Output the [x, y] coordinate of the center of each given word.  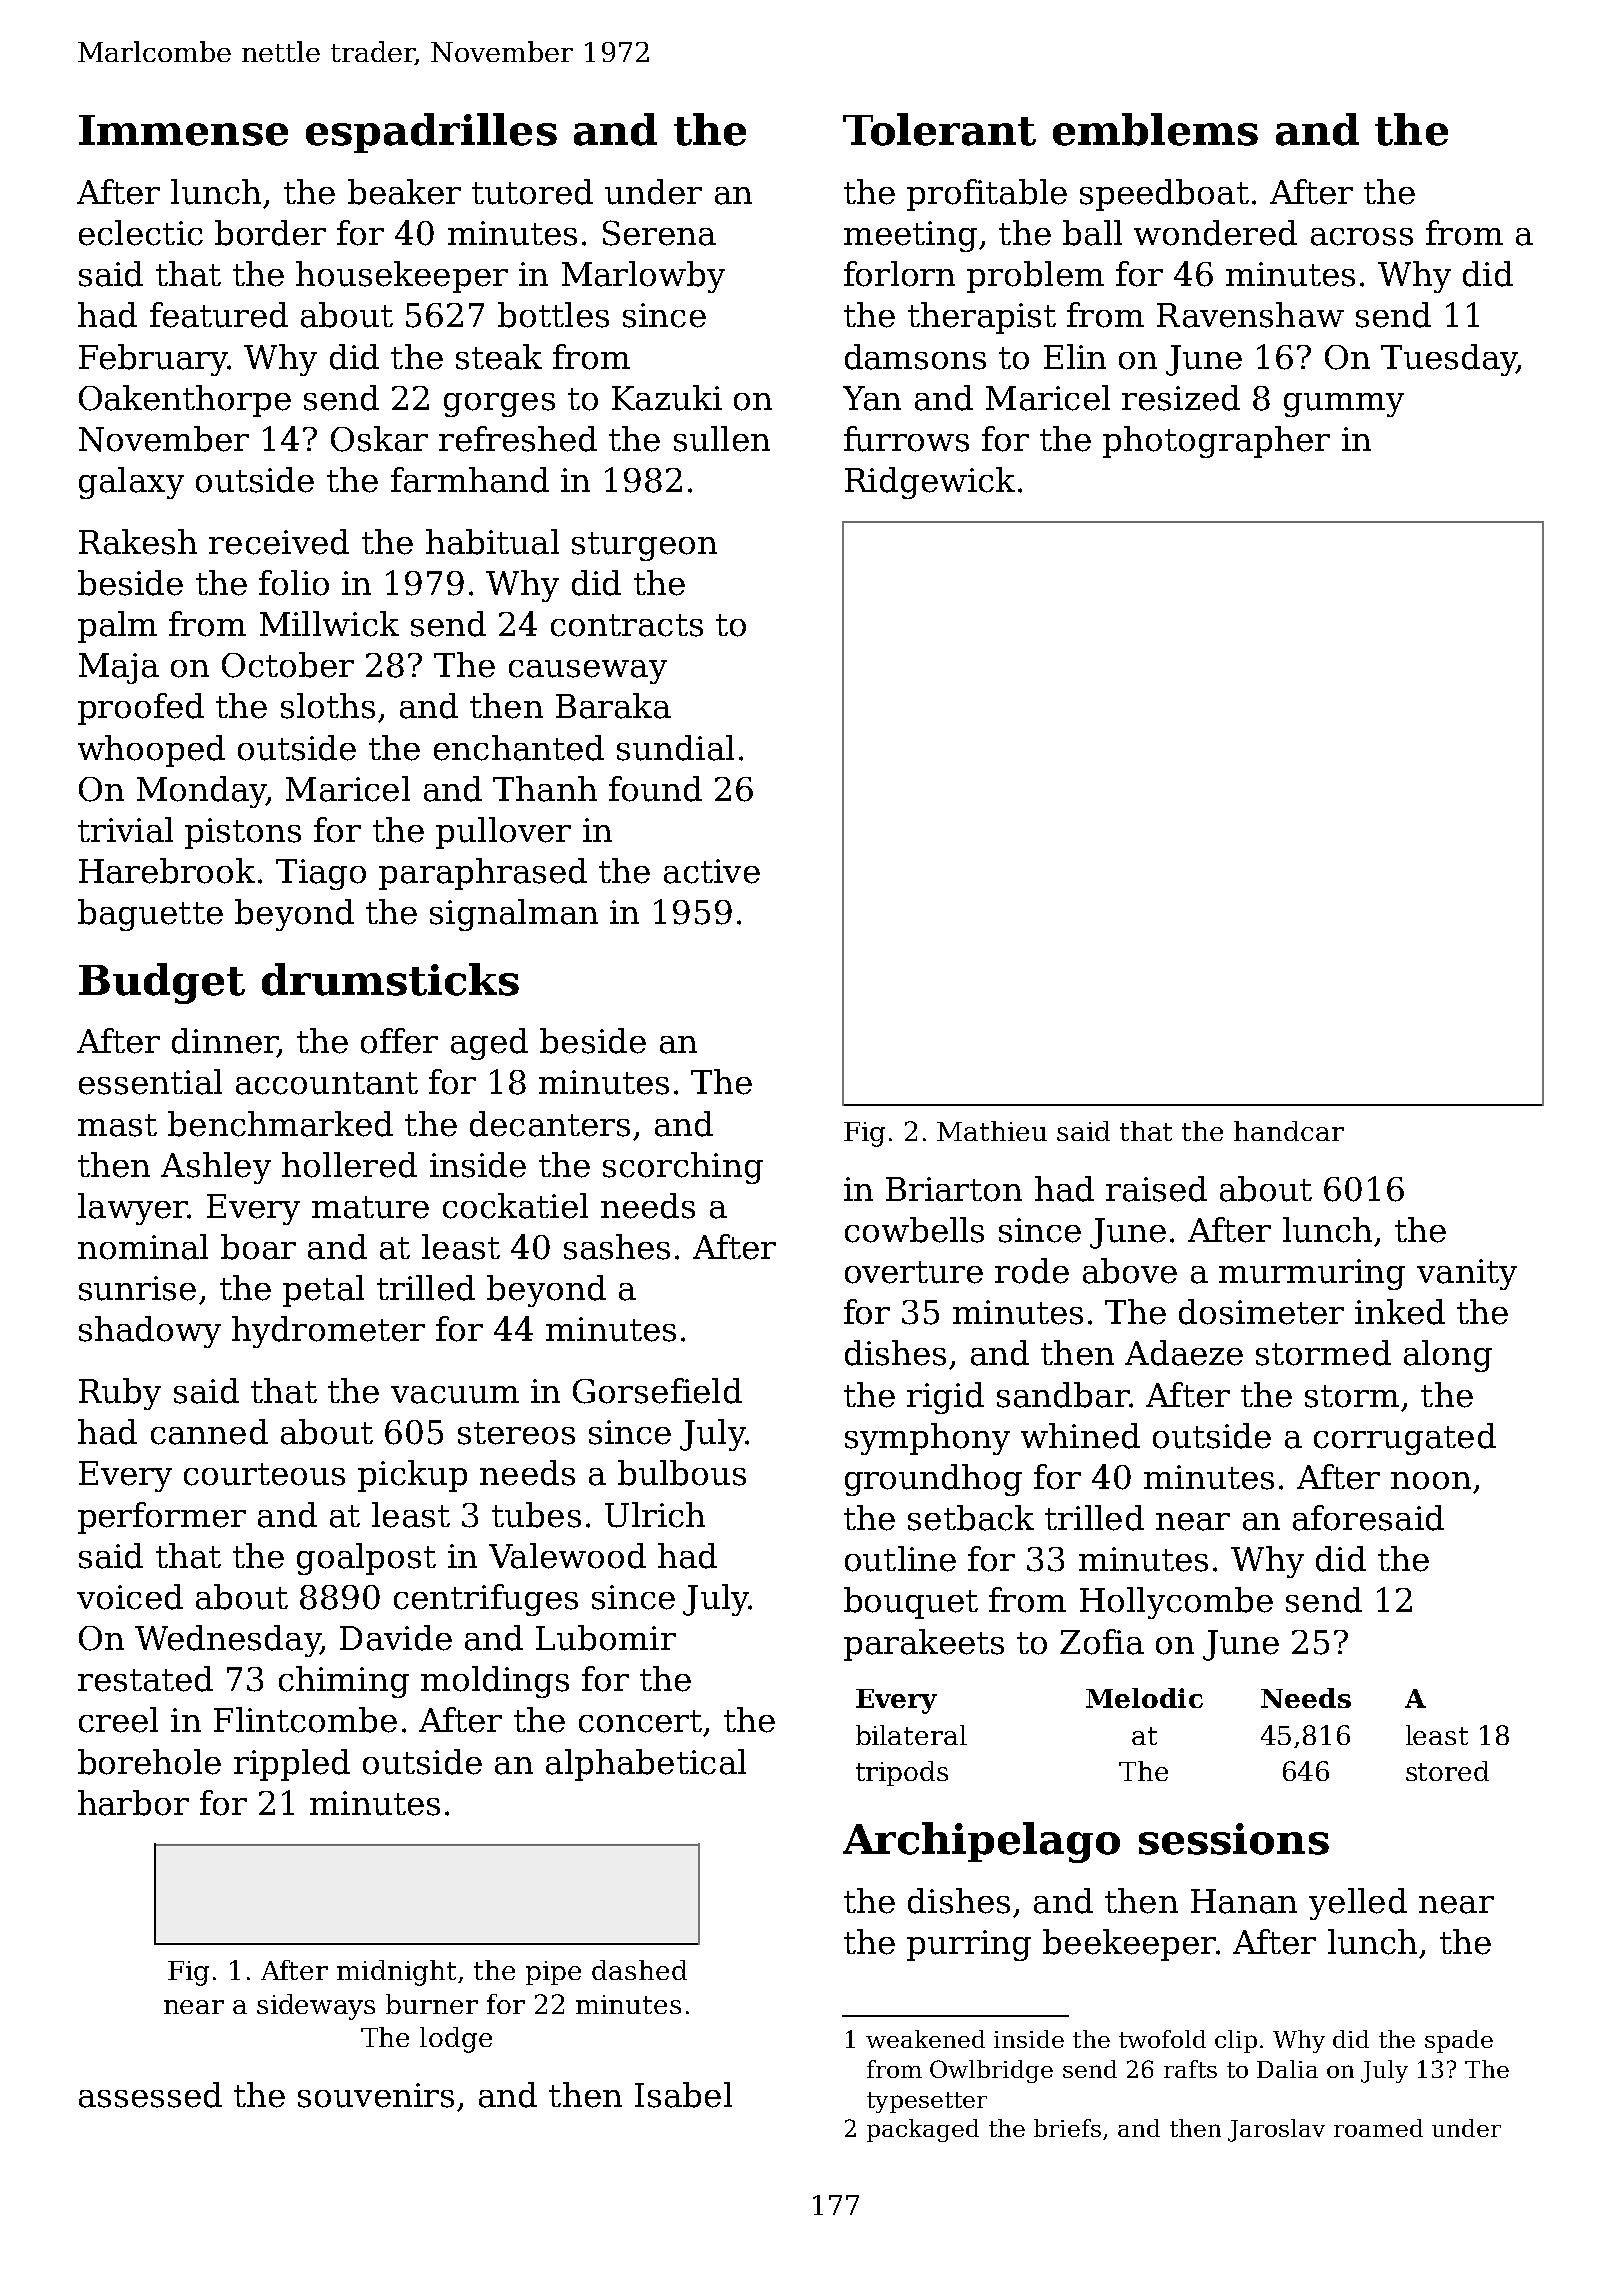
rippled [292, 1765]
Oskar [379, 439]
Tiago [321, 874]
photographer [1216, 442]
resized [1181, 398]
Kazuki [667, 398]
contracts [627, 625]
